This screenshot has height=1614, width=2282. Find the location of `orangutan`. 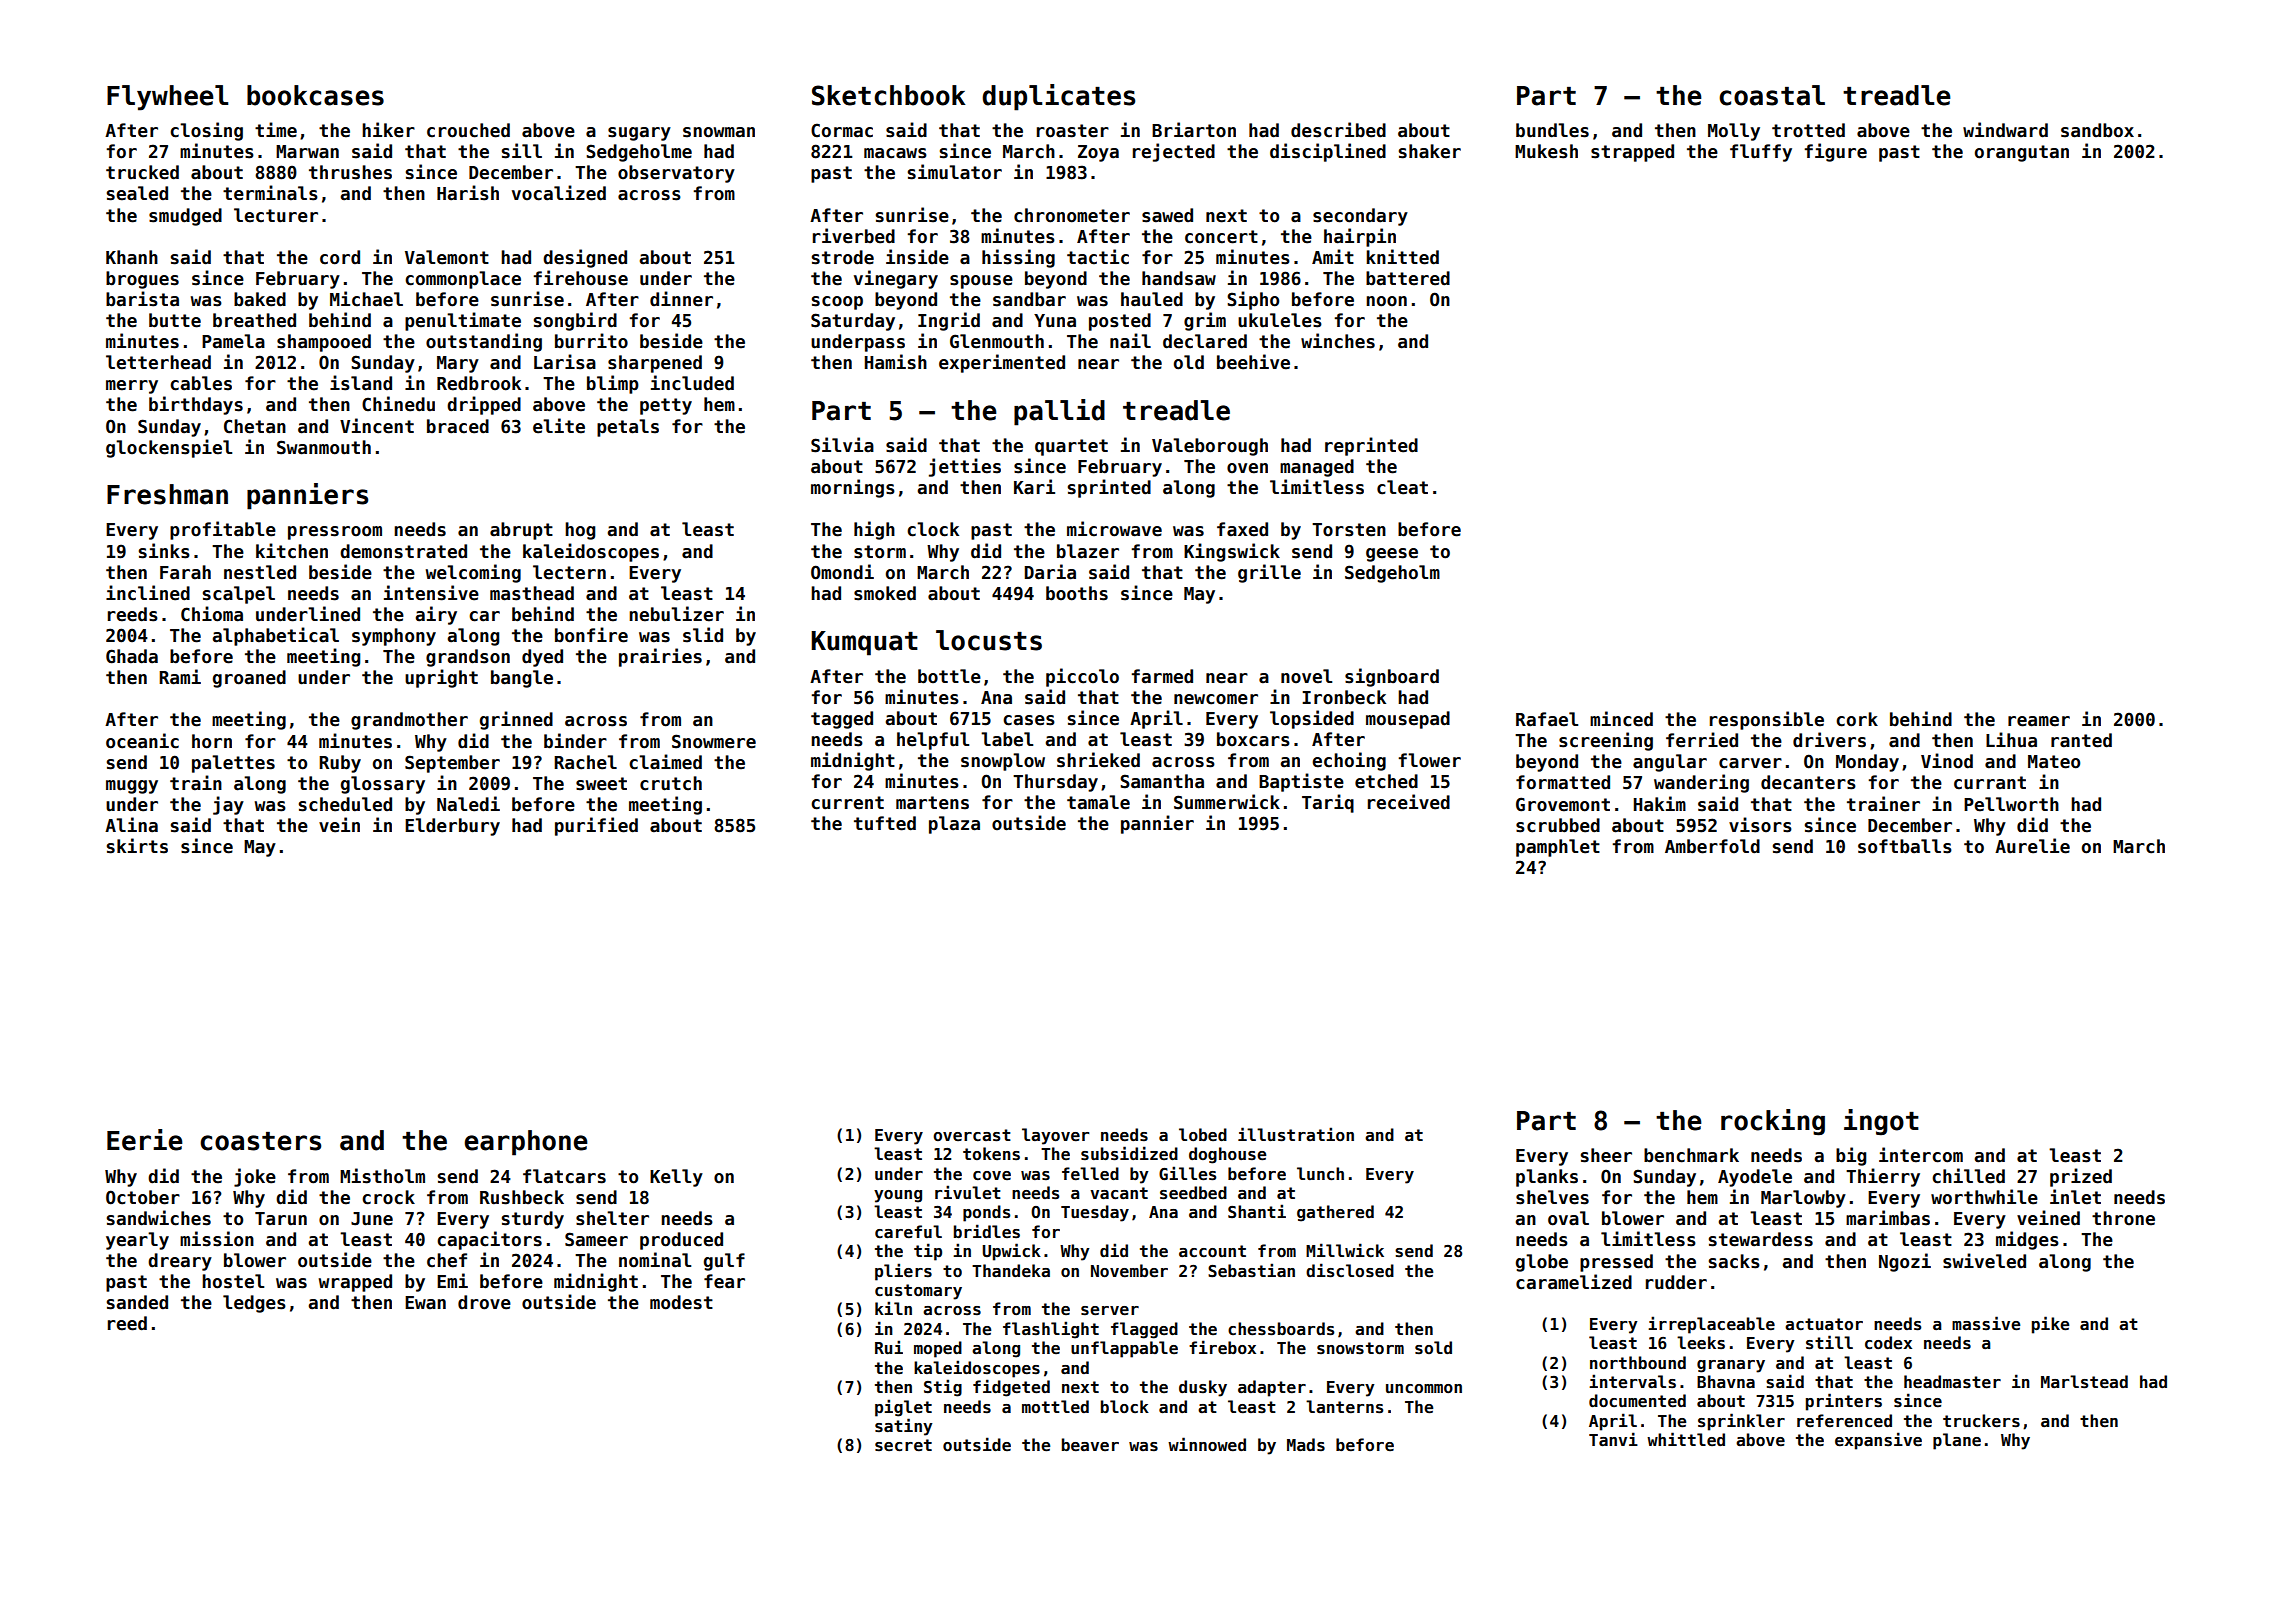

orangutan is located at coordinates (2022, 153).
